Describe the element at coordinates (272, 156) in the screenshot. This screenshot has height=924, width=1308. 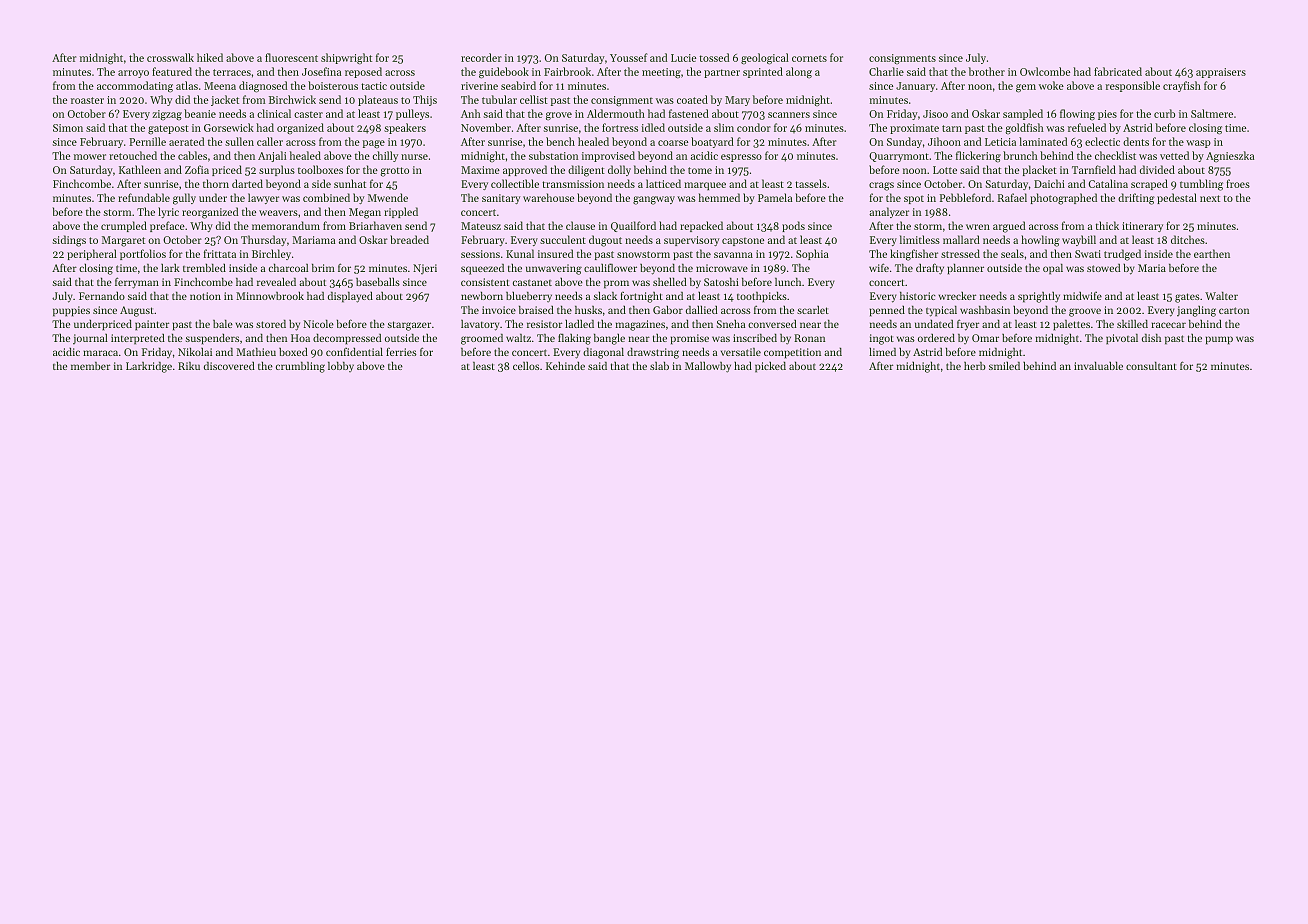
I see `Anjali` at that location.
